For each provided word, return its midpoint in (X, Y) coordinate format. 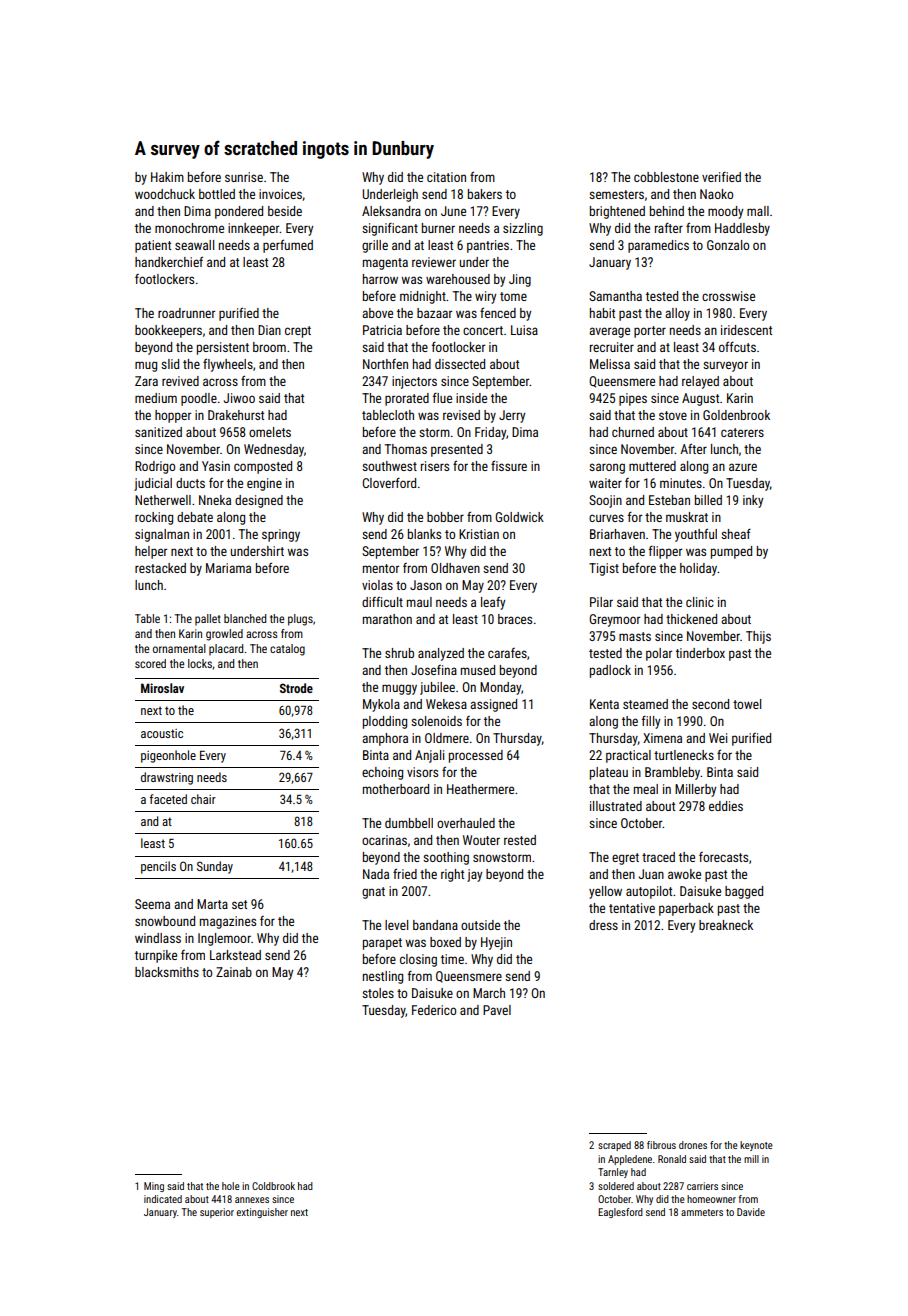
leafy (493, 603)
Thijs (758, 637)
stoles (378, 993)
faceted (168, 799)
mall (758, 211)
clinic (700, 602)
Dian (269, 330)
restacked (160, 568)
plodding (385, 722)
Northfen (385, 364)
